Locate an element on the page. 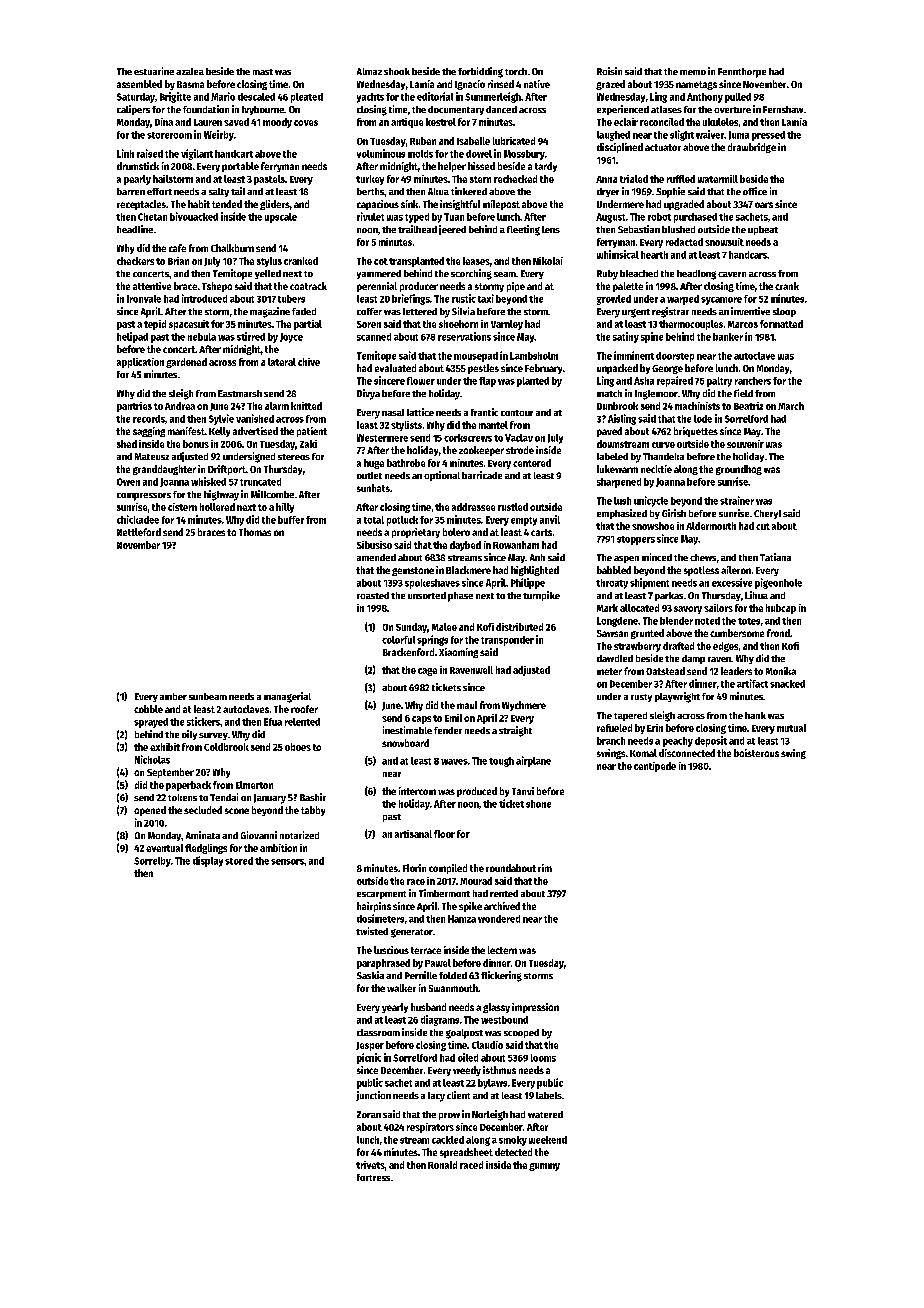  maul is located at coordinates (467, 705).
